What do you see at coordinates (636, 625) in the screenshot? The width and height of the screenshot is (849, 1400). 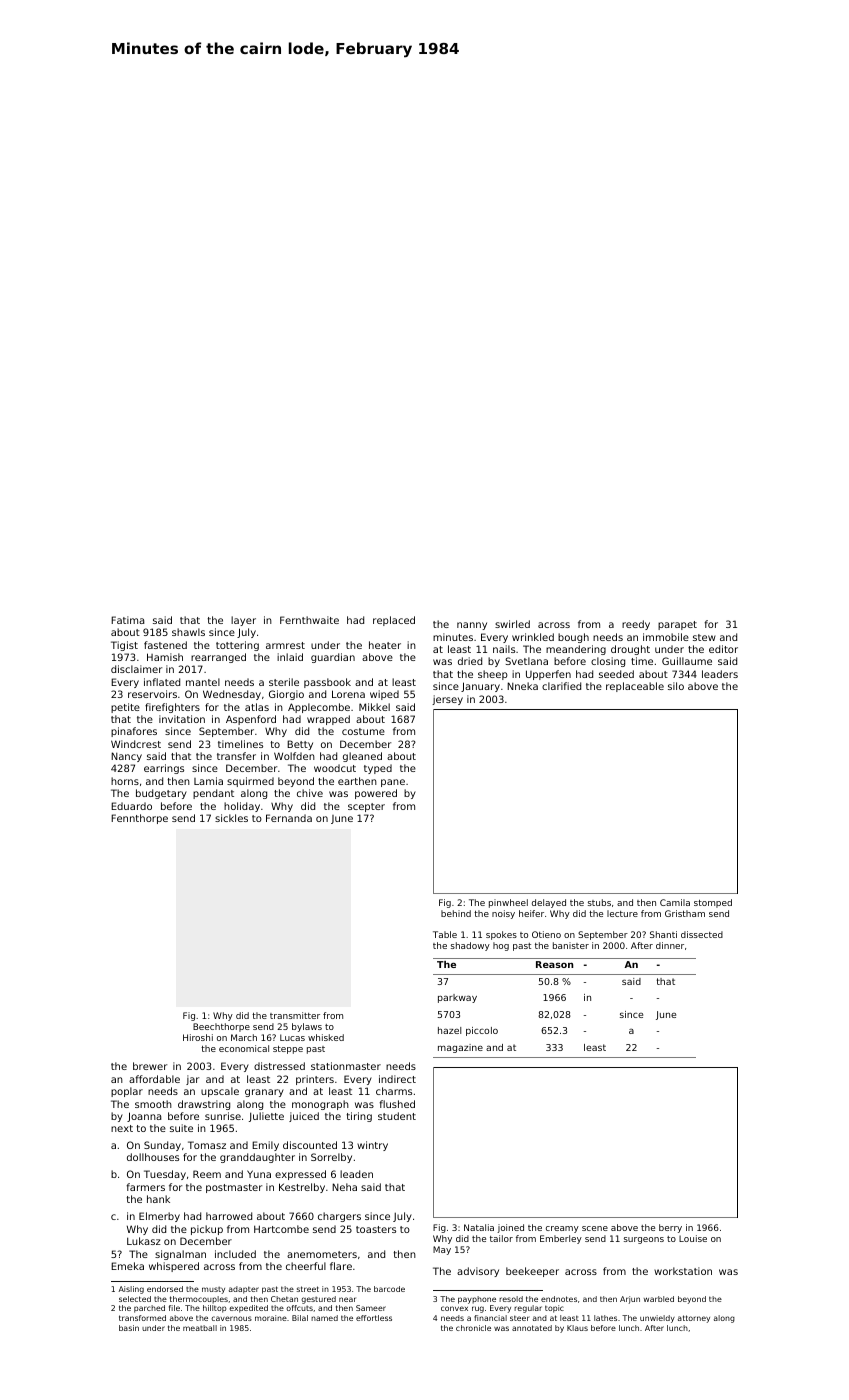 I see `reedy` at bounding box center [636, 625].
